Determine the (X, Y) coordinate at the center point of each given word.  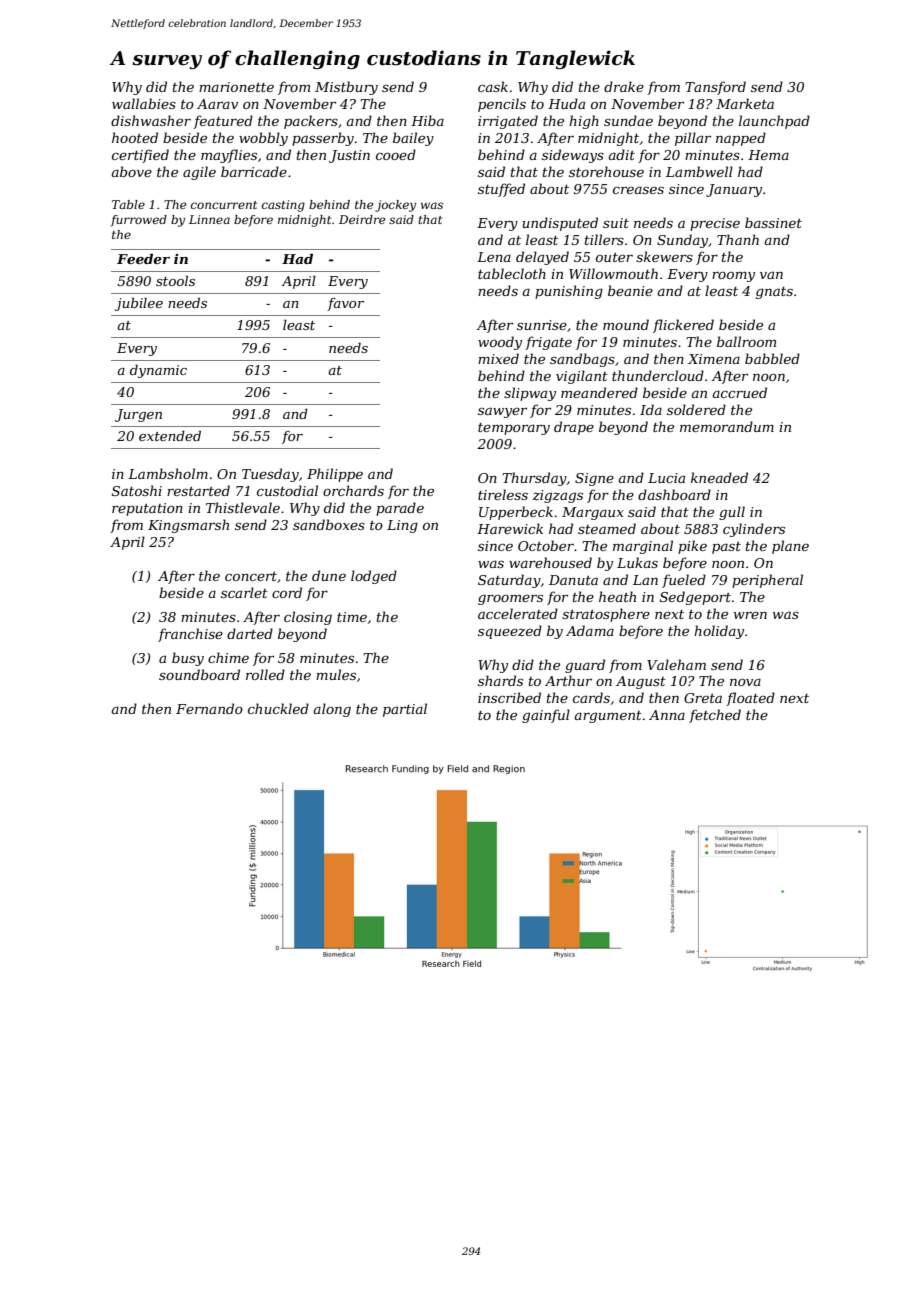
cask (493, 86)
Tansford (715, 88)
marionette (236, 87)
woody (500, 343)
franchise (190, 635)
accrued (739, 392)
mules (336, 674)
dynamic (158, 371)
